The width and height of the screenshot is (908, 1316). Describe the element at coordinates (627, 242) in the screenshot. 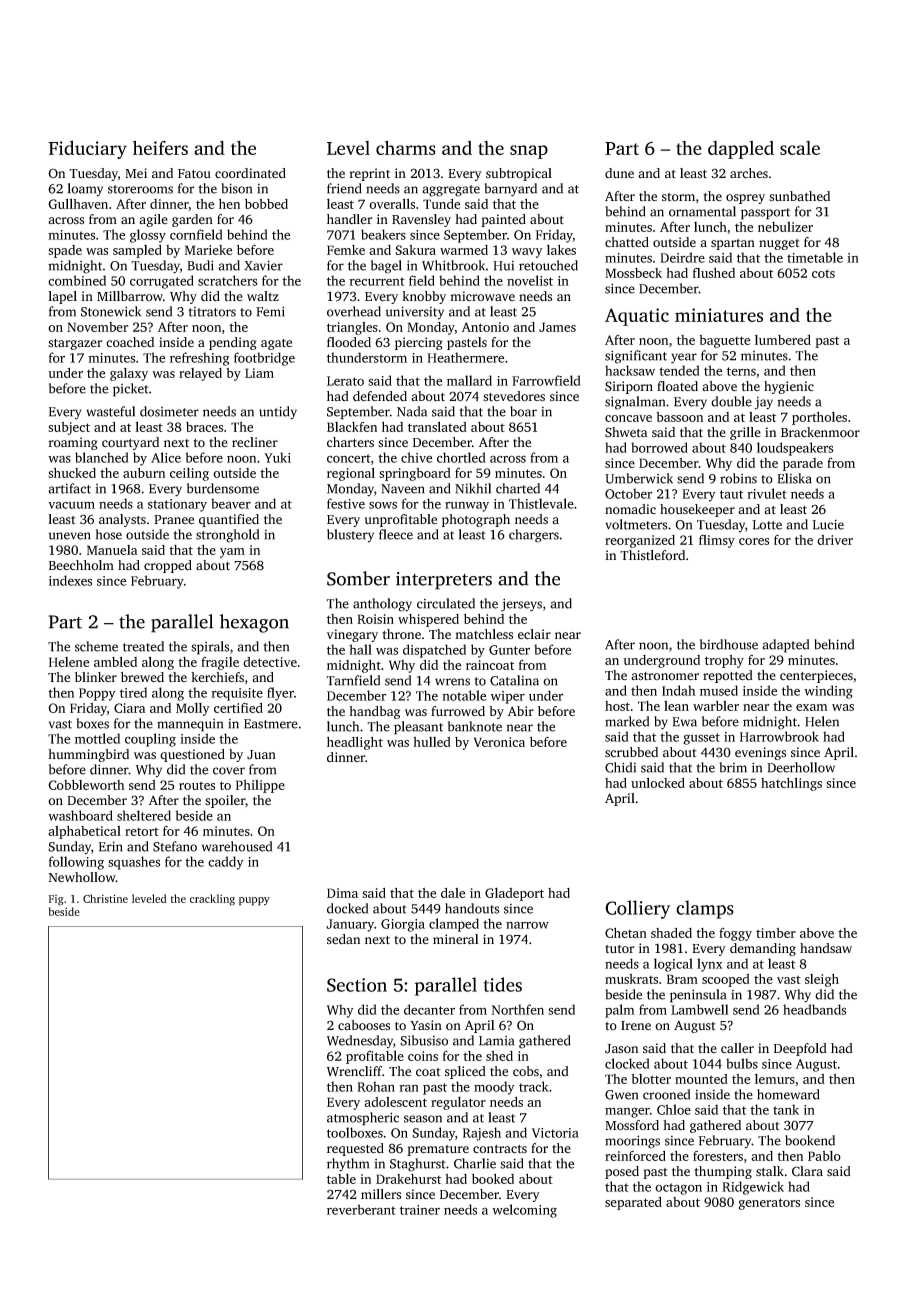

I see `chatted` at that location.
